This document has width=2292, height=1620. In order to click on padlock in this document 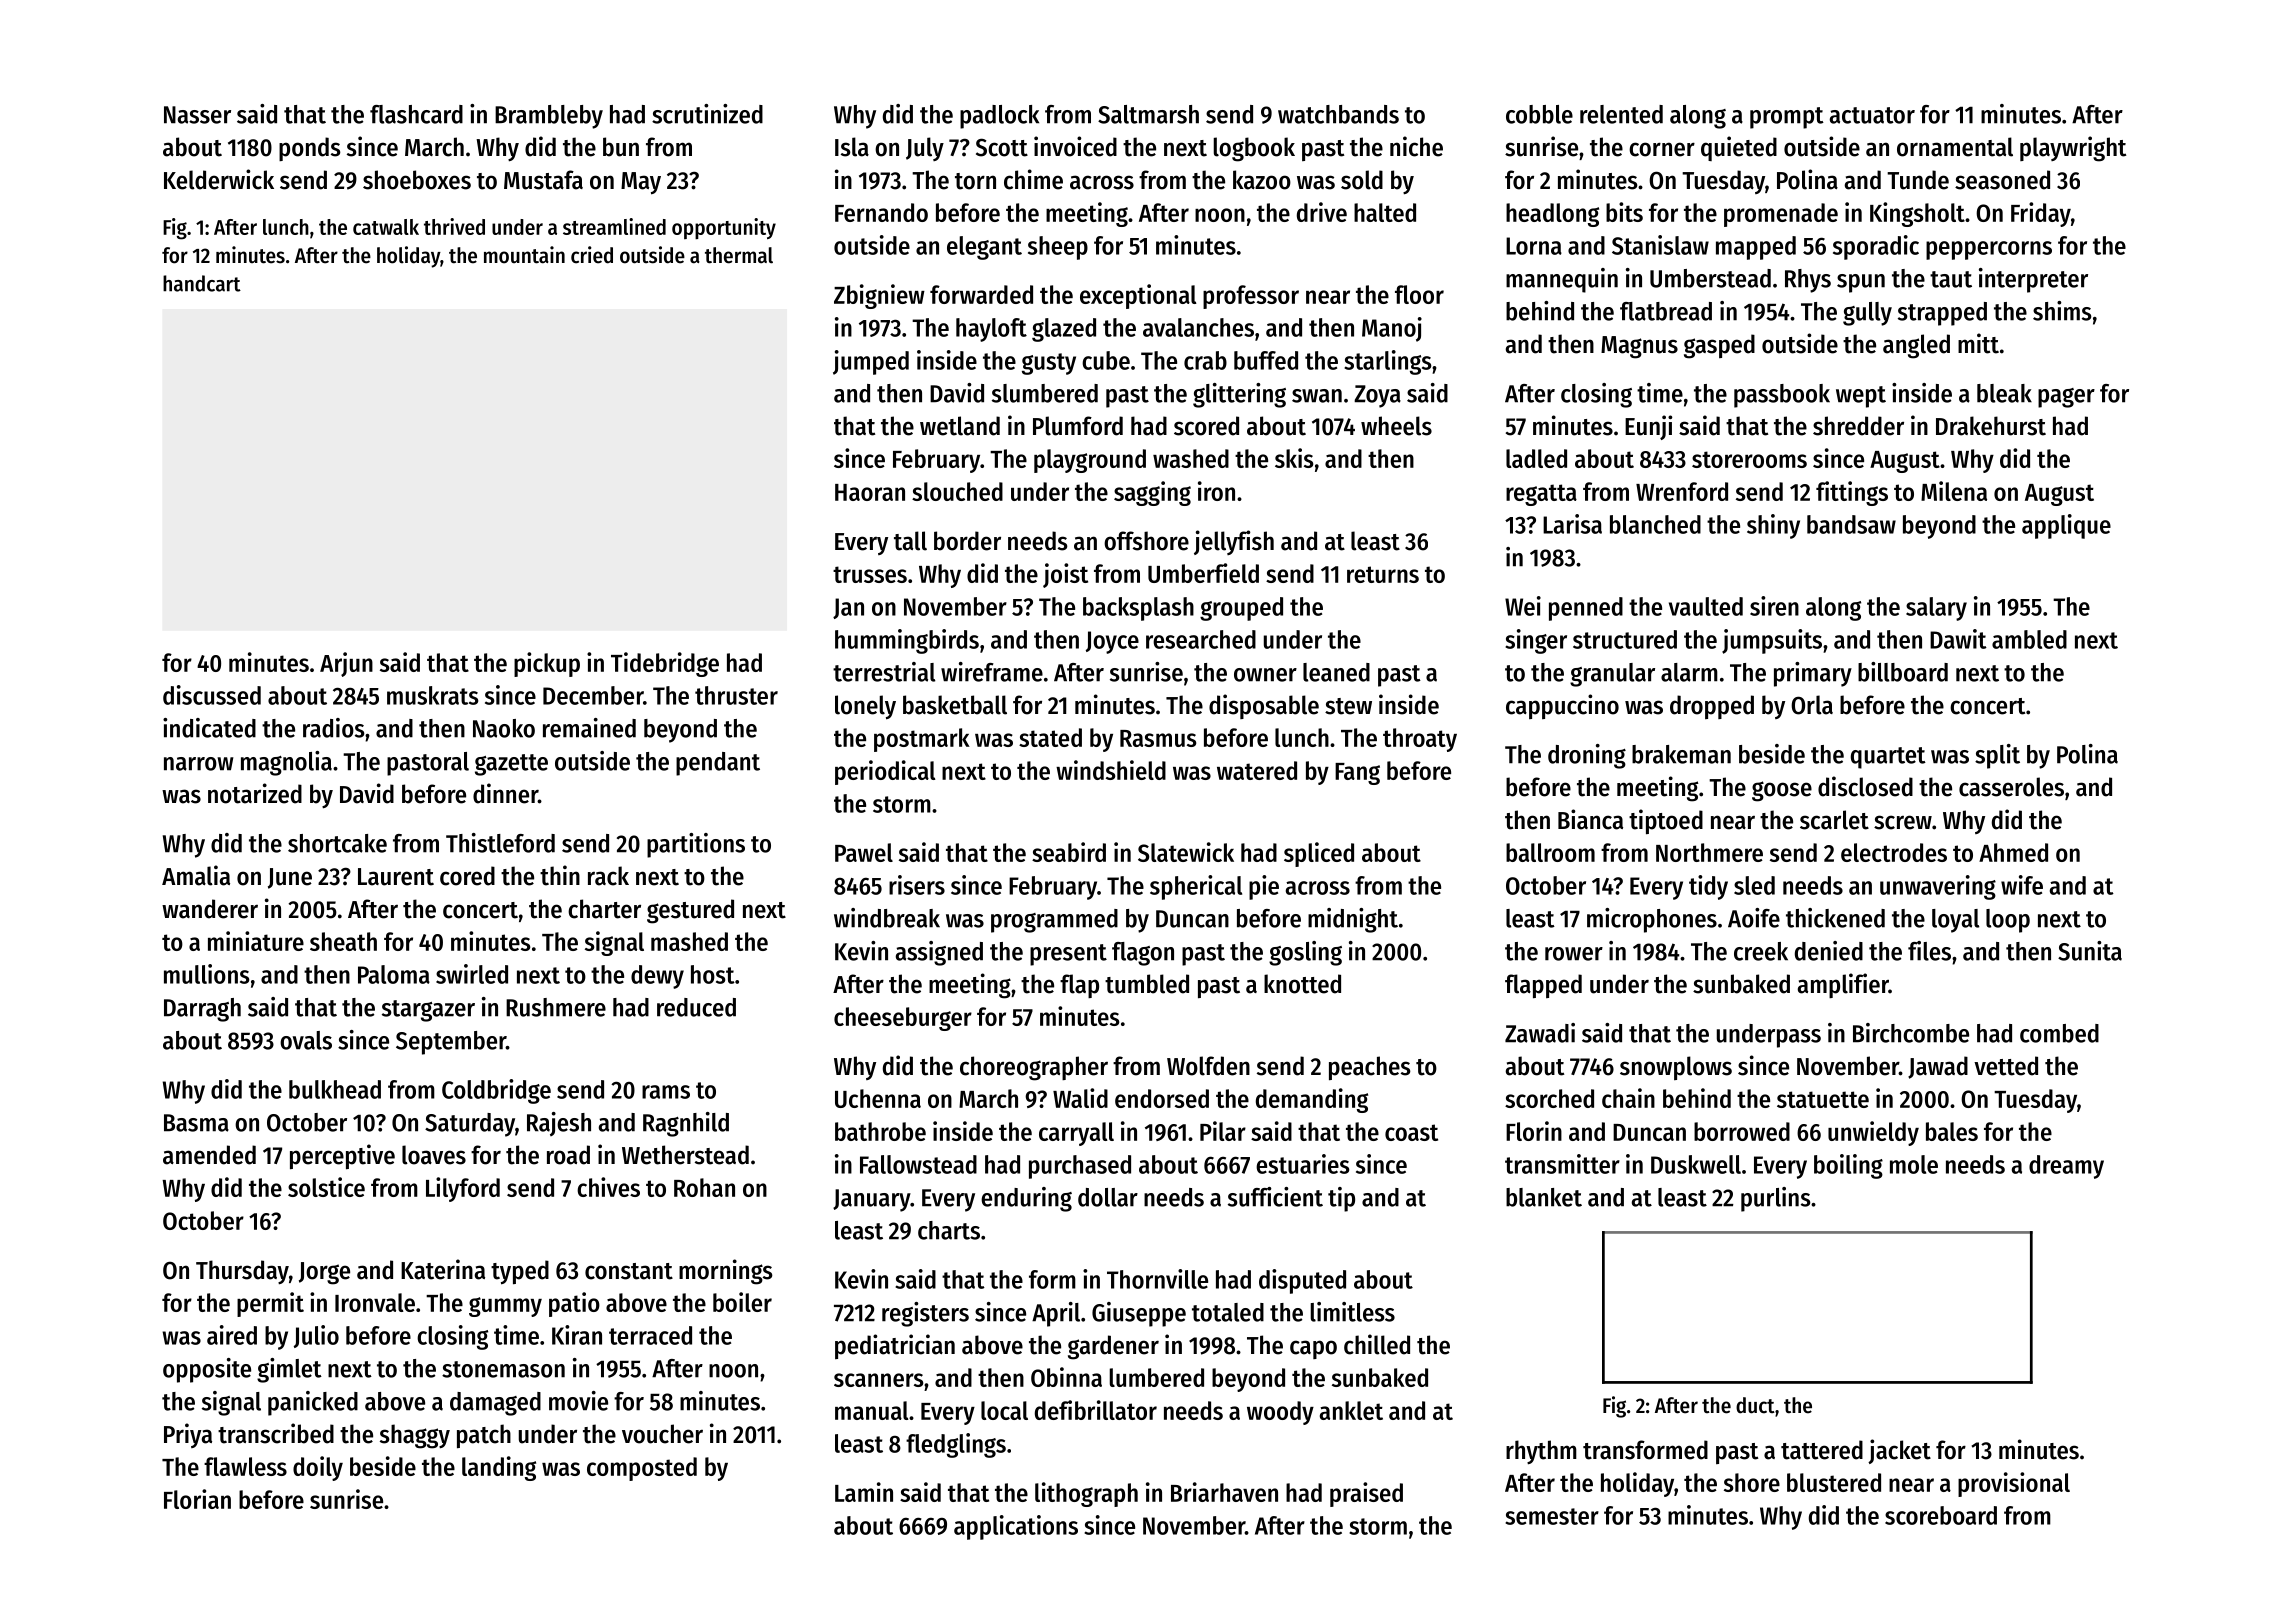, I will do `click(999, 117)`.
